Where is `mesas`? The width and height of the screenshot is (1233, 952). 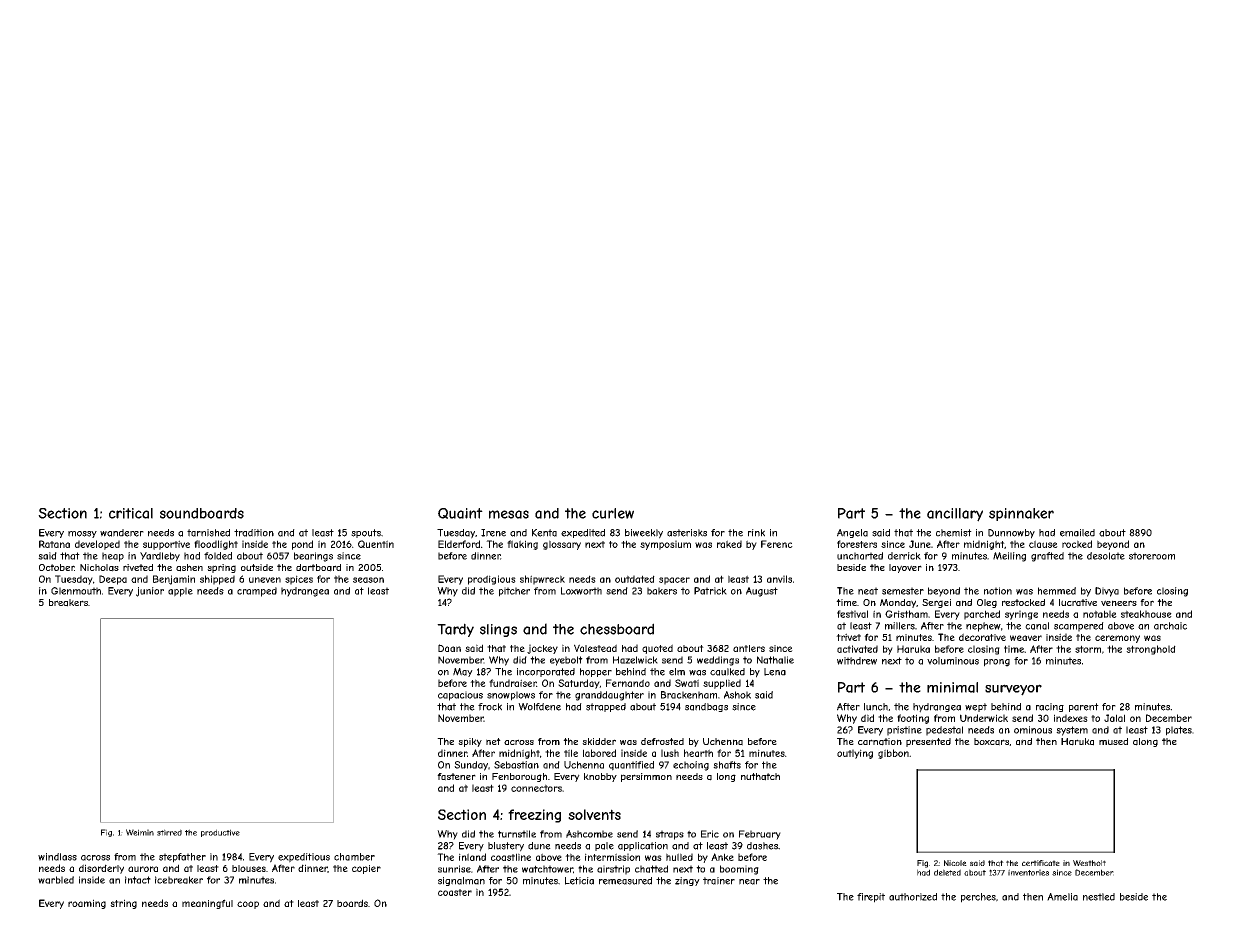 mesas is located at coordinates (509, 514).
